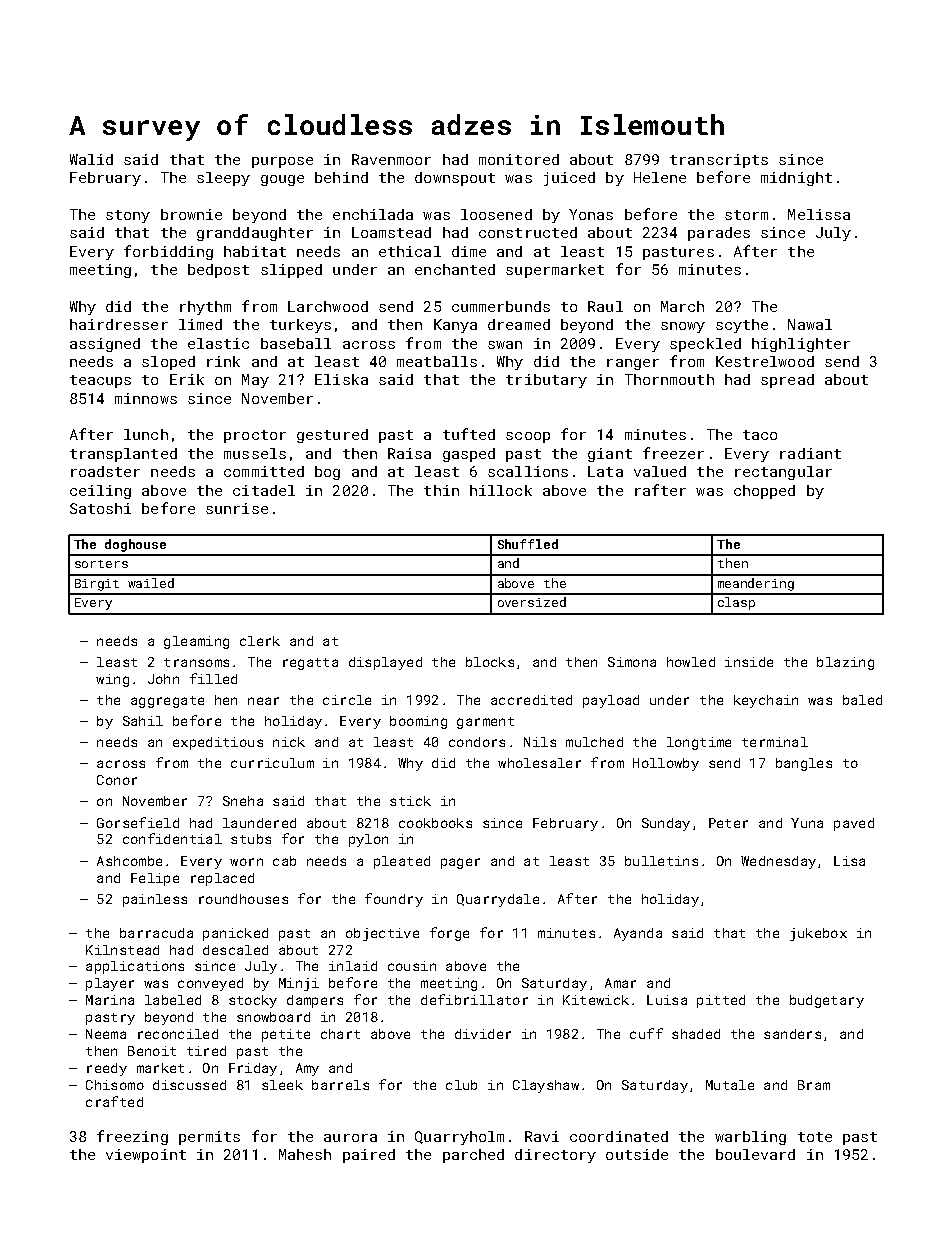 The width and height of the image is (952, 1233). Describe the element at coordinates (223, 179) in the image. I see `sleepy` at that location.
